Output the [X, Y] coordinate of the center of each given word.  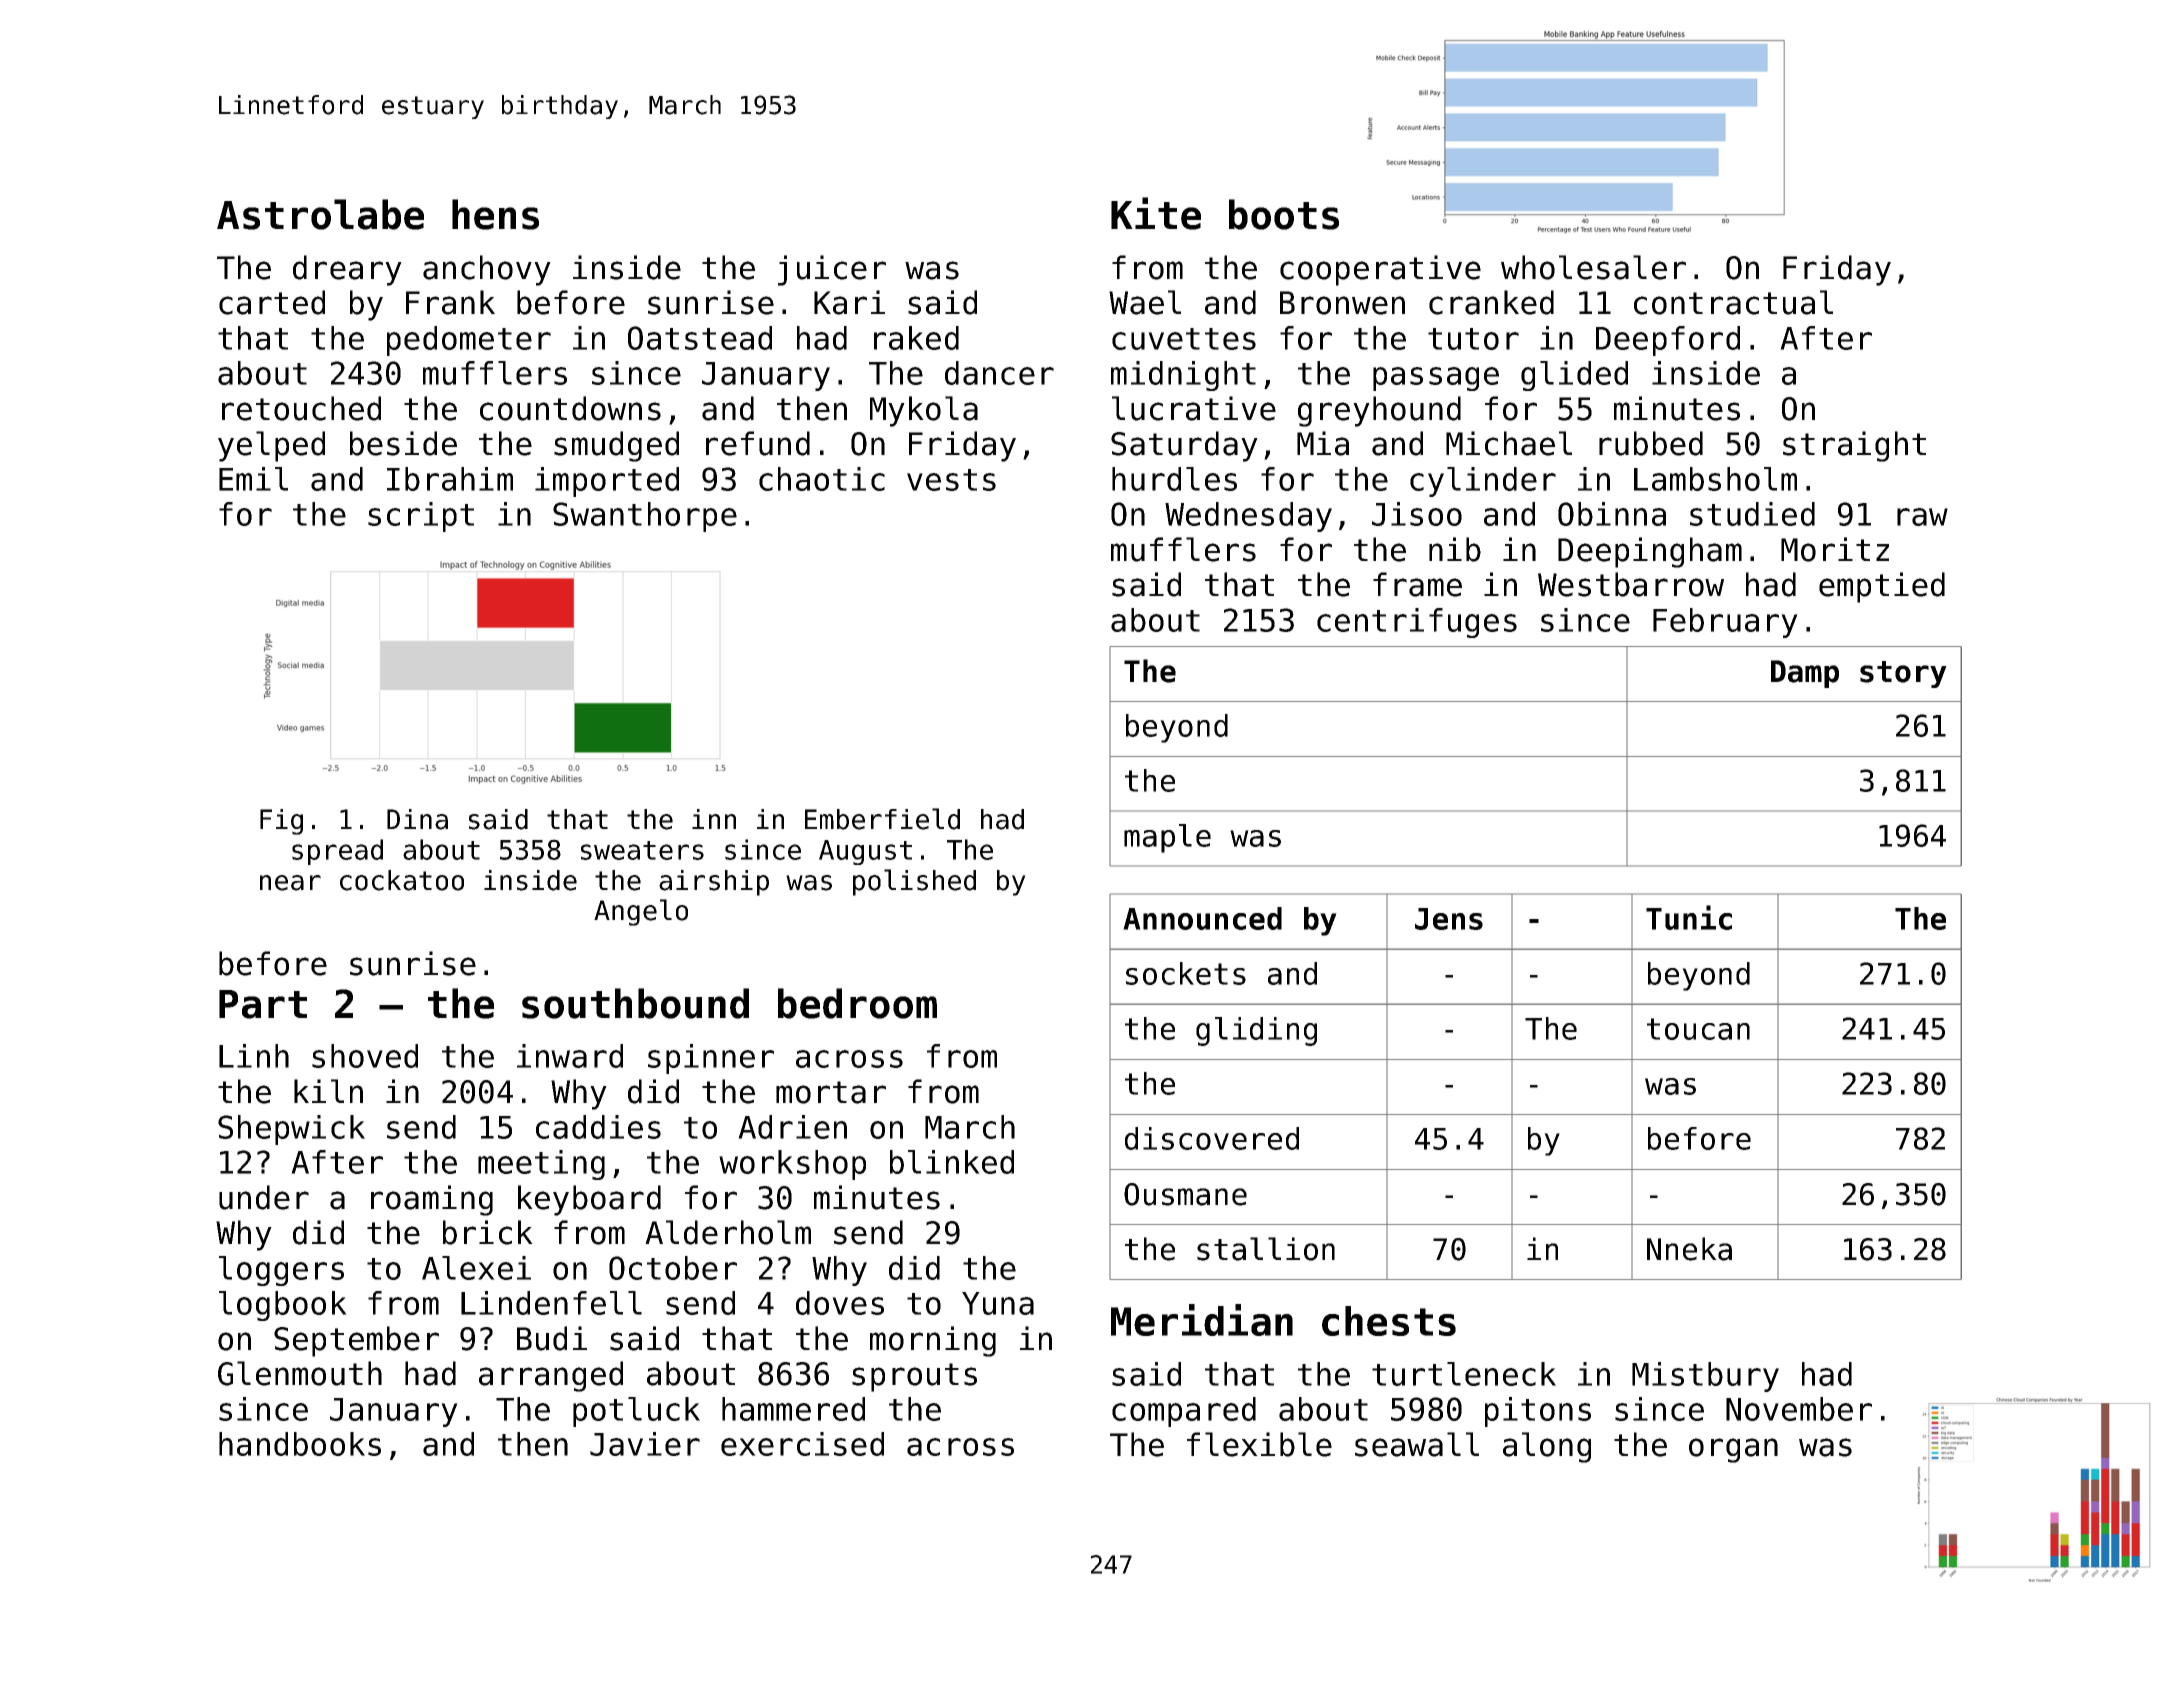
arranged [551, 1376]
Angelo [641, 912]
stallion [1266, 1249]
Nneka [1689, 1249]
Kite [1156, 213]
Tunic [1689, 917]
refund [758, 443]
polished [914, 882]
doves [840, 1303]
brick [488, 1232]
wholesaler [1593, 267]
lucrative [1194, 408]
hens [495, 214]
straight [1854, 446]
